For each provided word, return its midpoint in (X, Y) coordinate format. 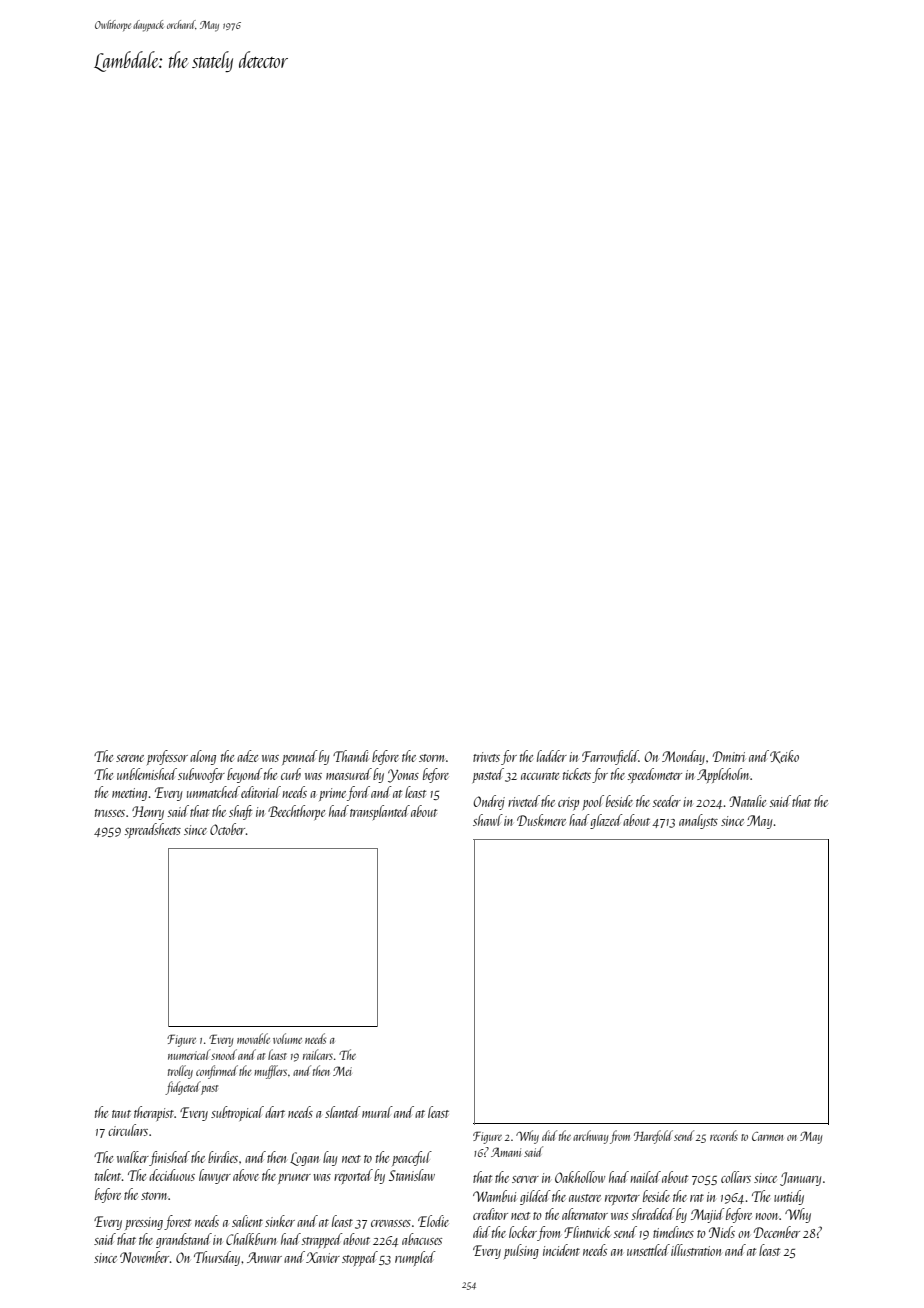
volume (287, 1038)
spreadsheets (152, 830)
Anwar (264, 1257)
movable (253, 1038)
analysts (698, 821)
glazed (606, 821)
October (227, 829)
